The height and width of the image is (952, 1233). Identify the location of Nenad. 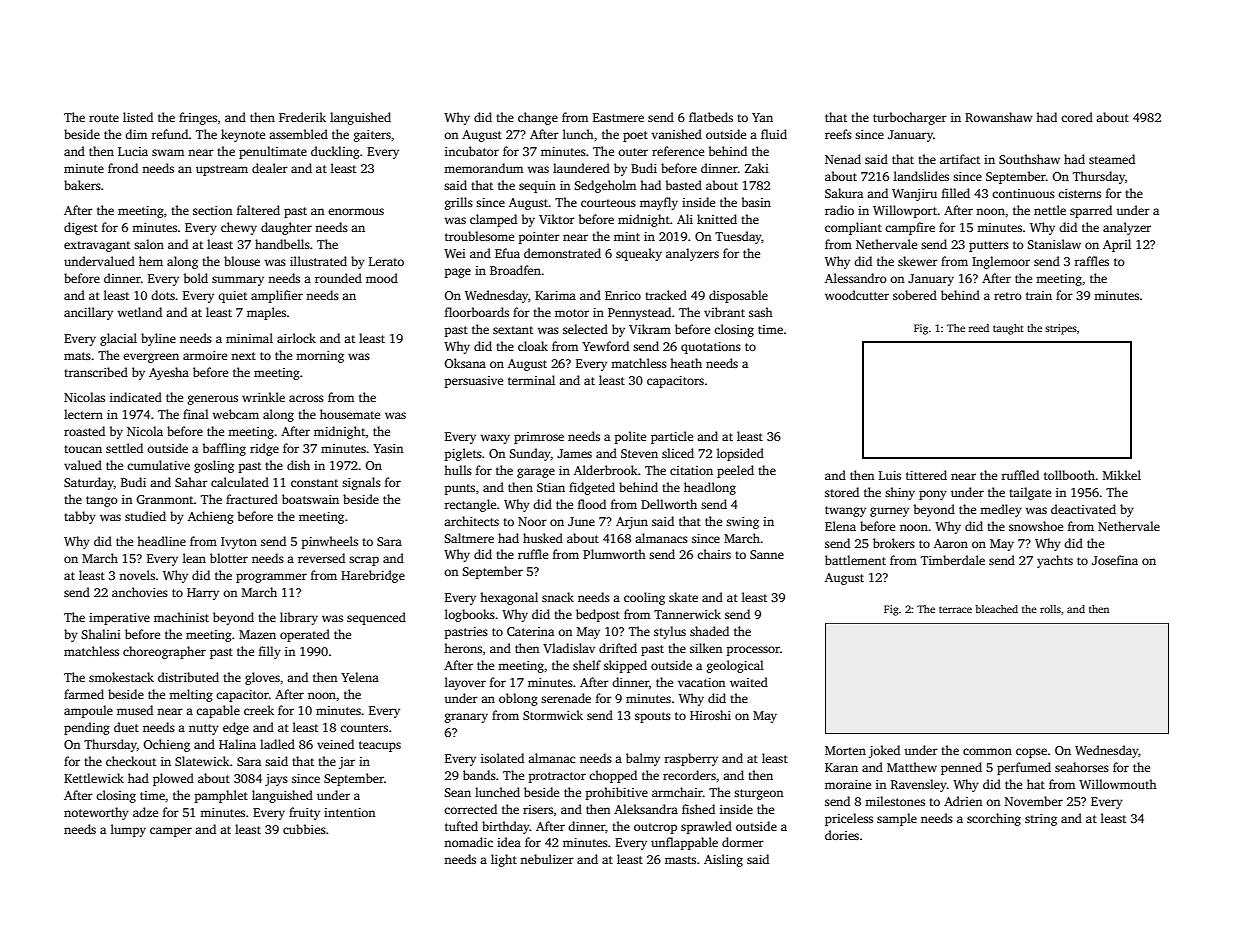
(843, 159).
